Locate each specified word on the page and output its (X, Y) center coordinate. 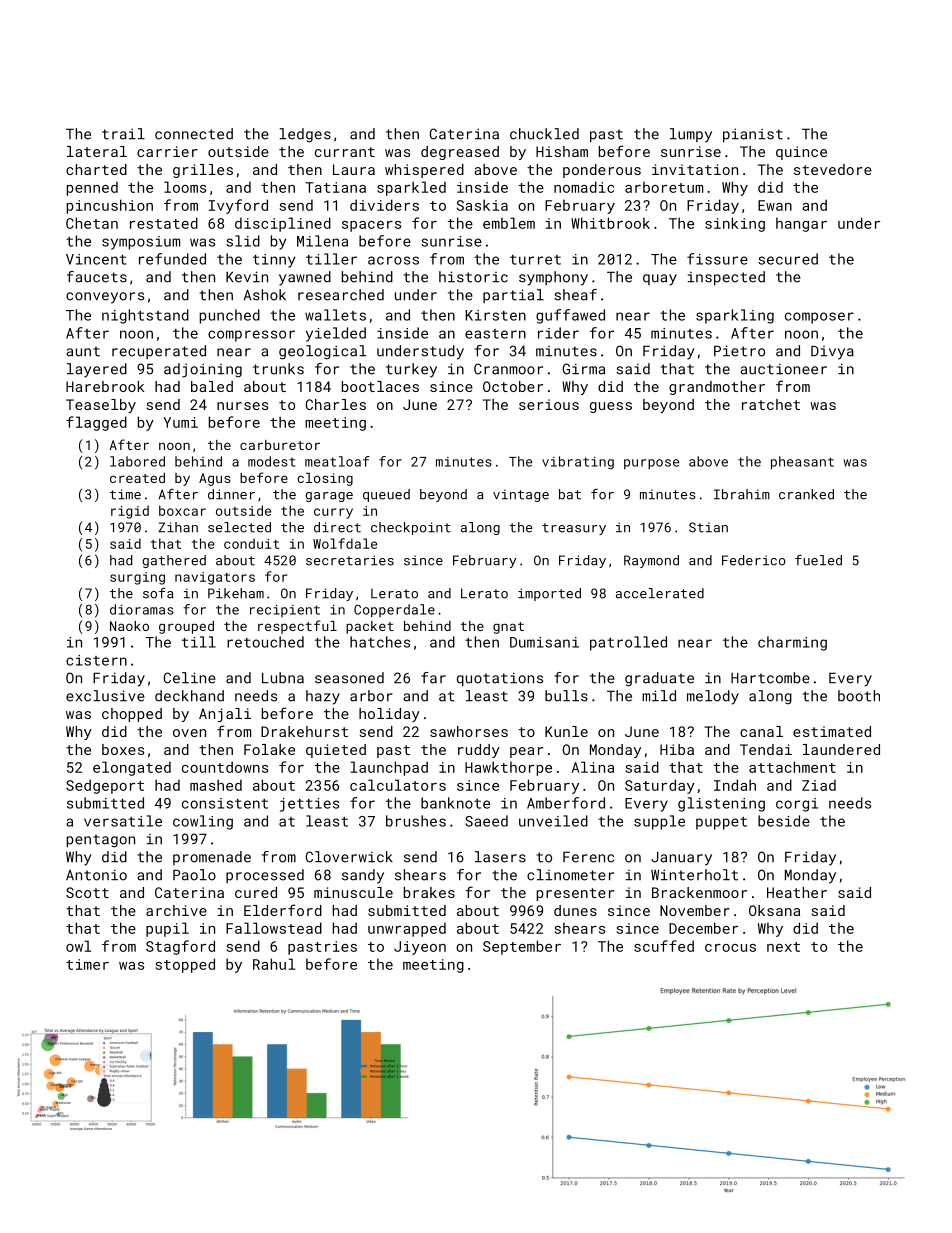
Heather (797, 892)
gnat (508, 628)
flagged (96, 423)
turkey (411, 370)
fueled (818, 560)
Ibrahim (742, 494)
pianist (753, 135)
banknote (455, 803)
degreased (460, 153)
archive (176, 910)
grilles (203, 171)
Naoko (129, 626)
